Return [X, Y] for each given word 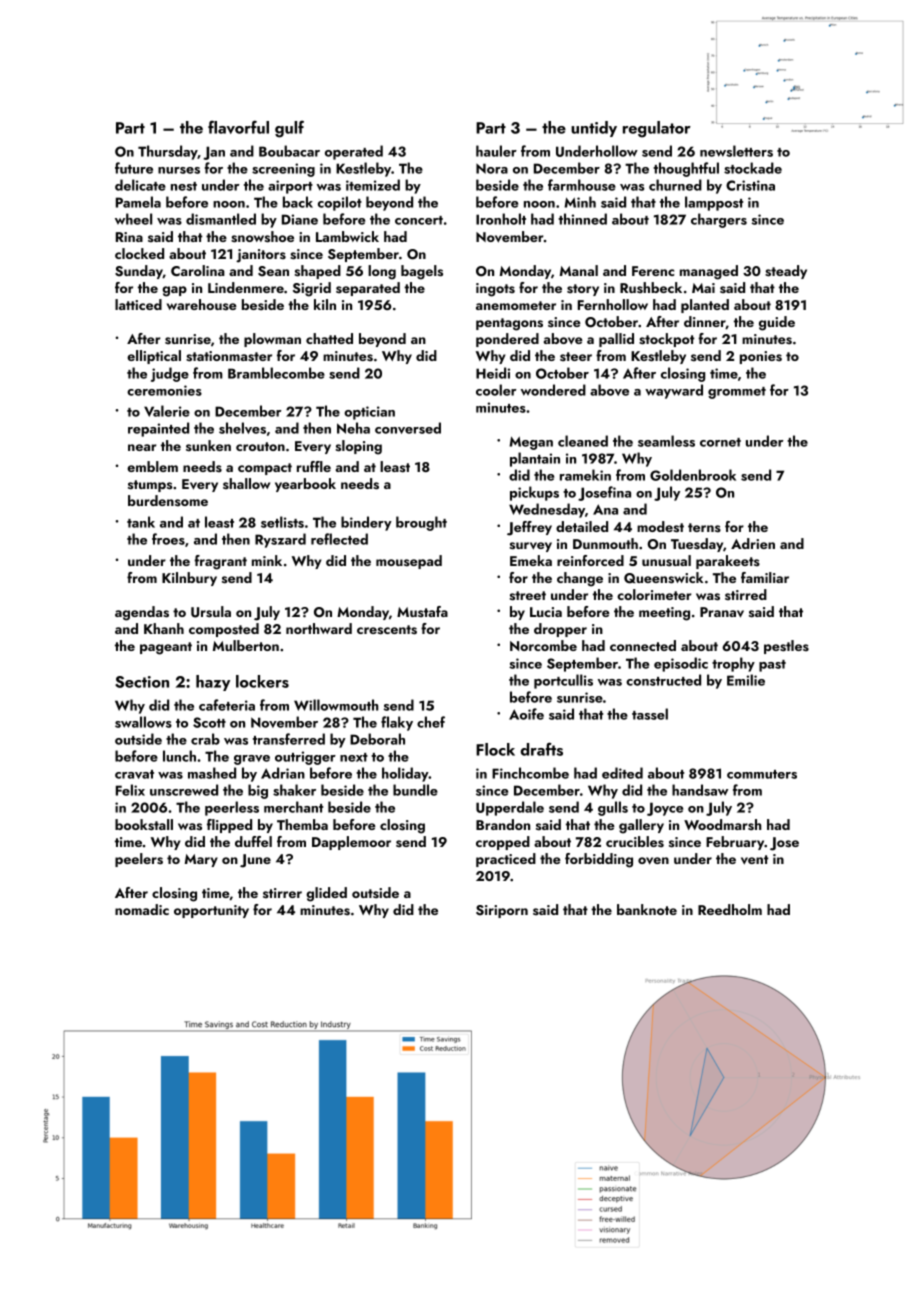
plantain [535, 459]
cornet [720, 442]
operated [354, 152]
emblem [152, 466]
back [298, 202]
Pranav [722, 612]
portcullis [563, 681]
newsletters [736, 151]
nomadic [142, 909]
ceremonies [164, 390]
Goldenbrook [693, 475]
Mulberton [246, 645]
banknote [647, 909]
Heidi [493, 373]
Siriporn [502, 911]
